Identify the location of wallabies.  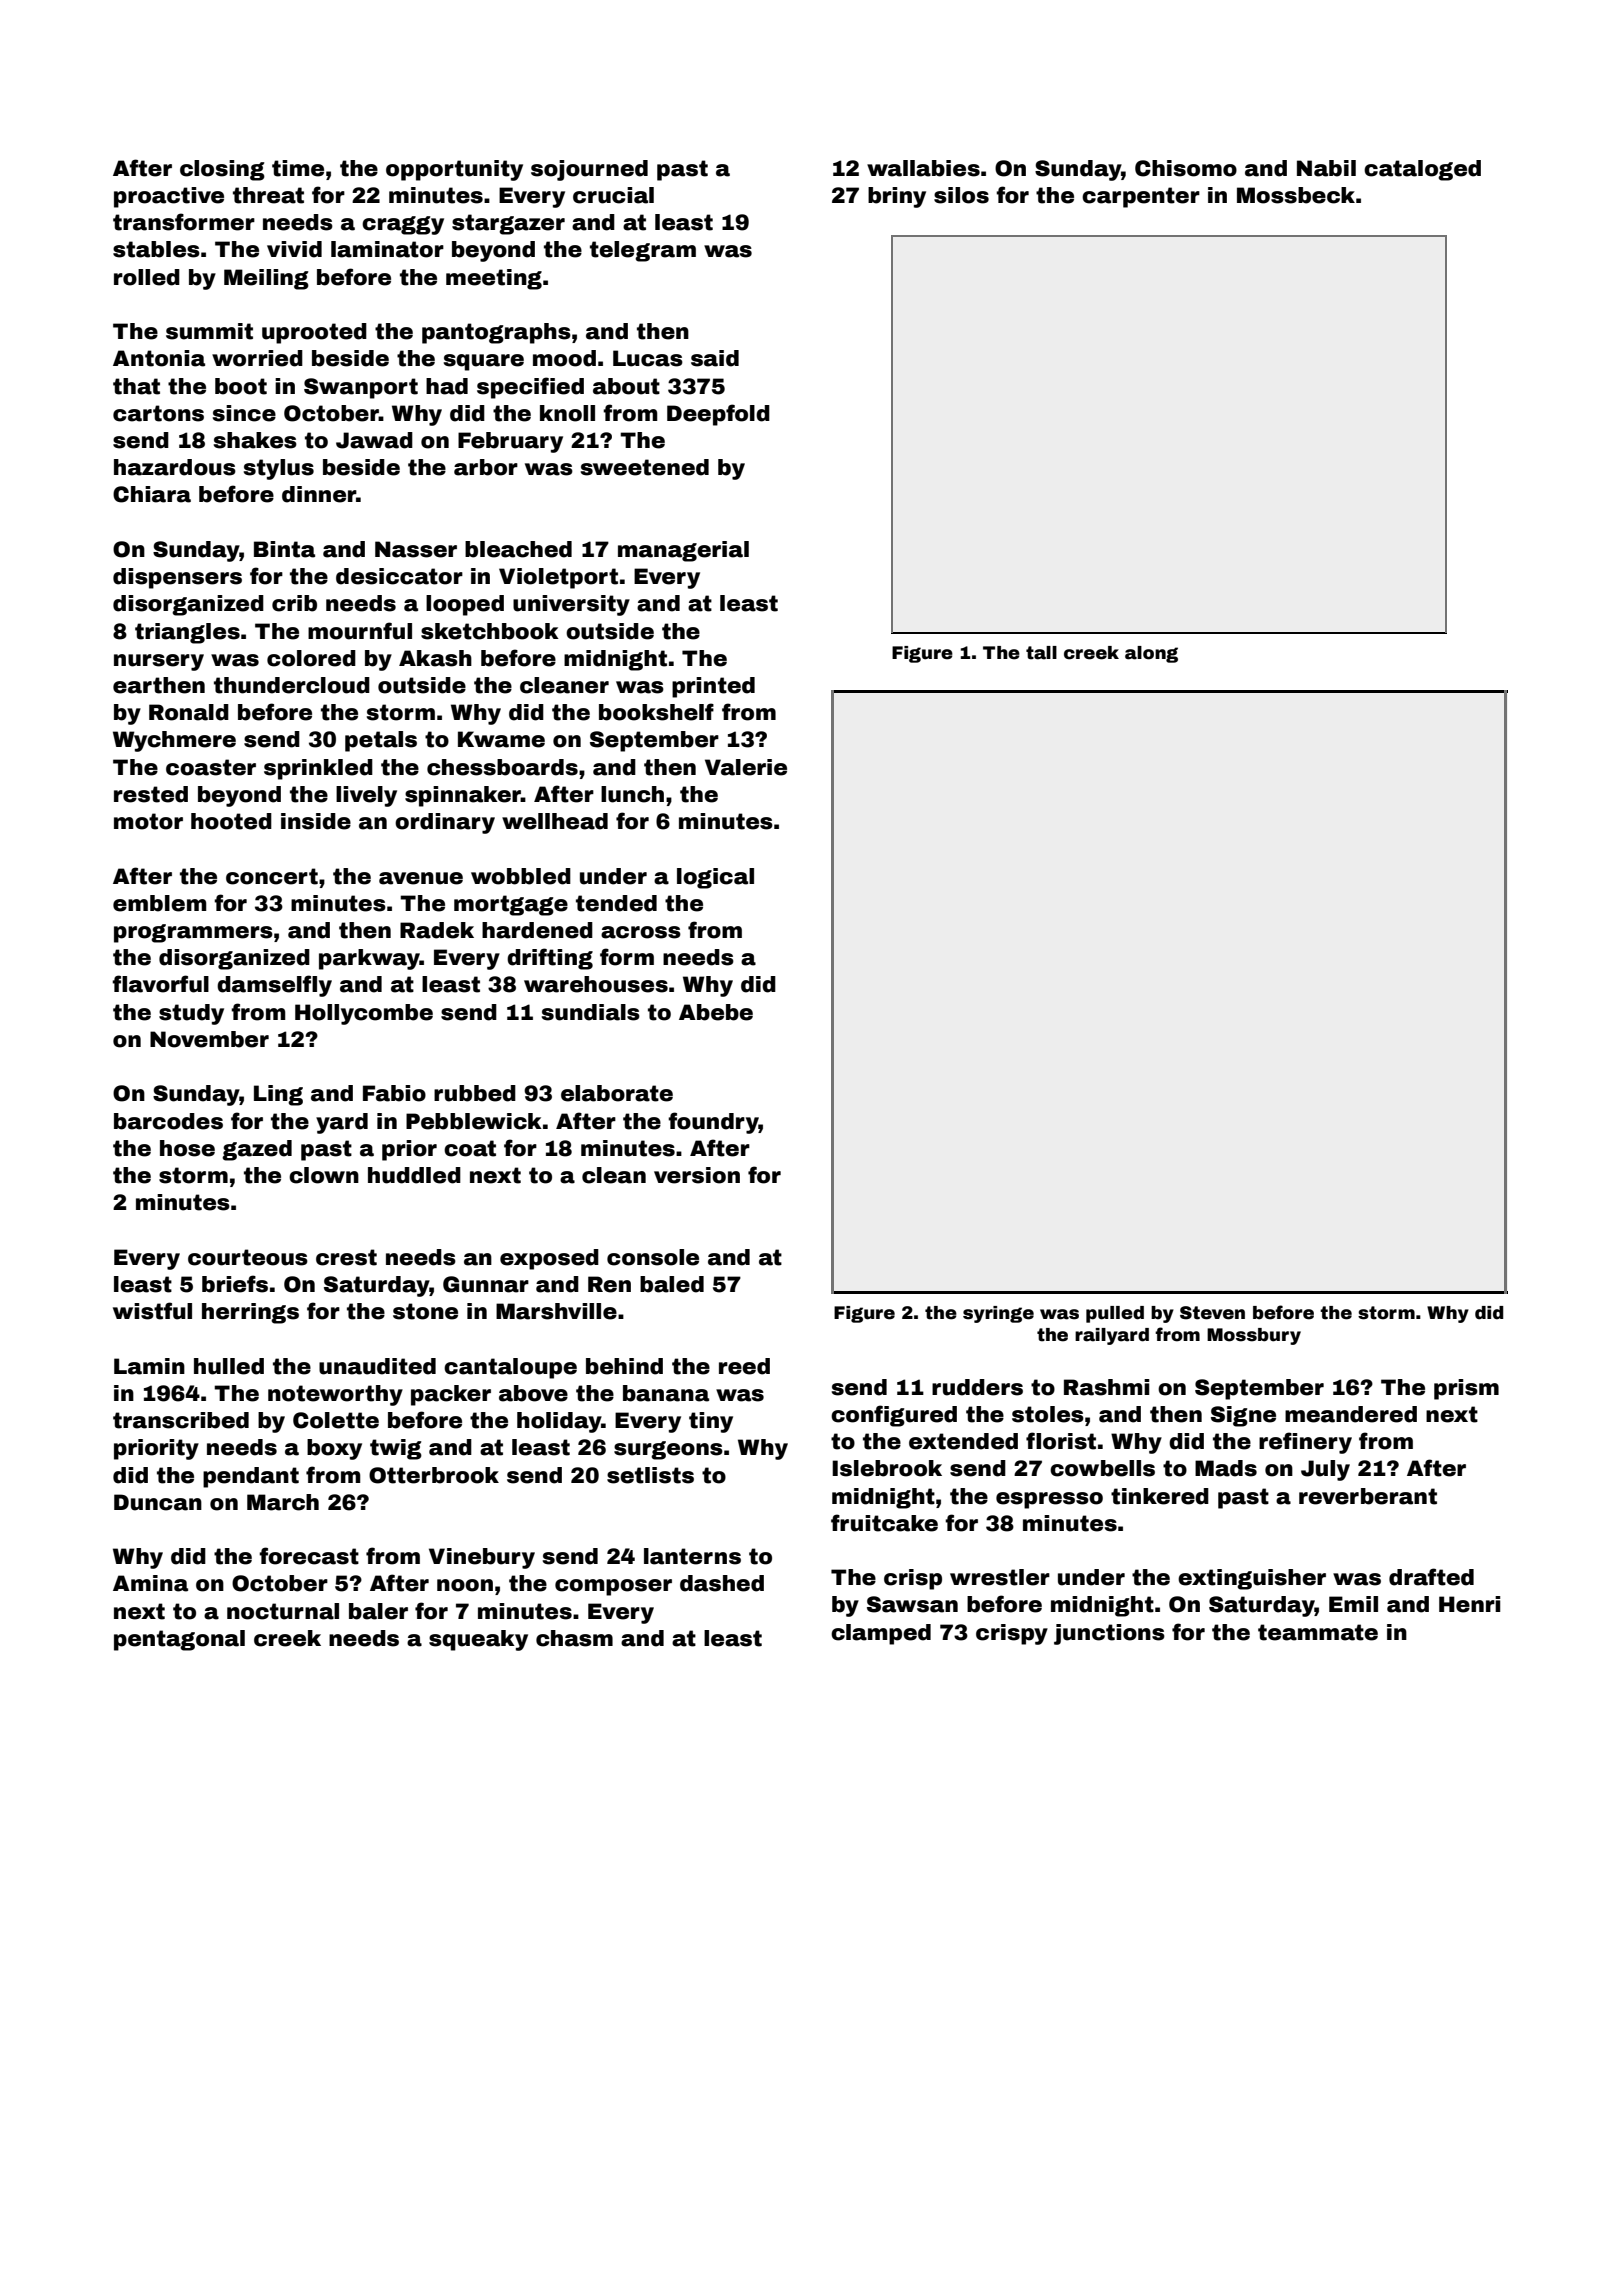
(923, 168).
